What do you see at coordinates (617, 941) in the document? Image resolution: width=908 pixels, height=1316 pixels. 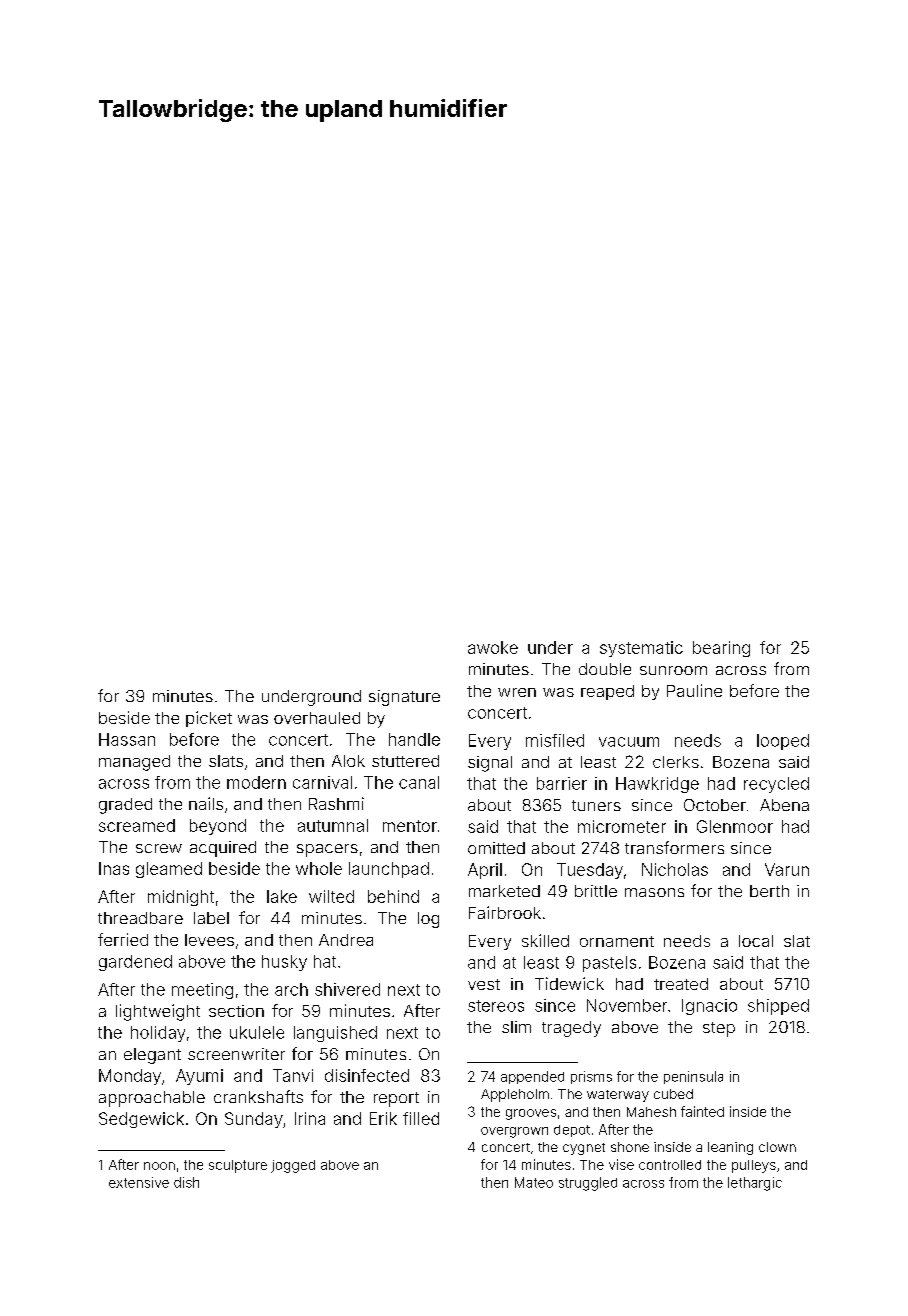 I see `ornament` at bounding box center [617, 941].
